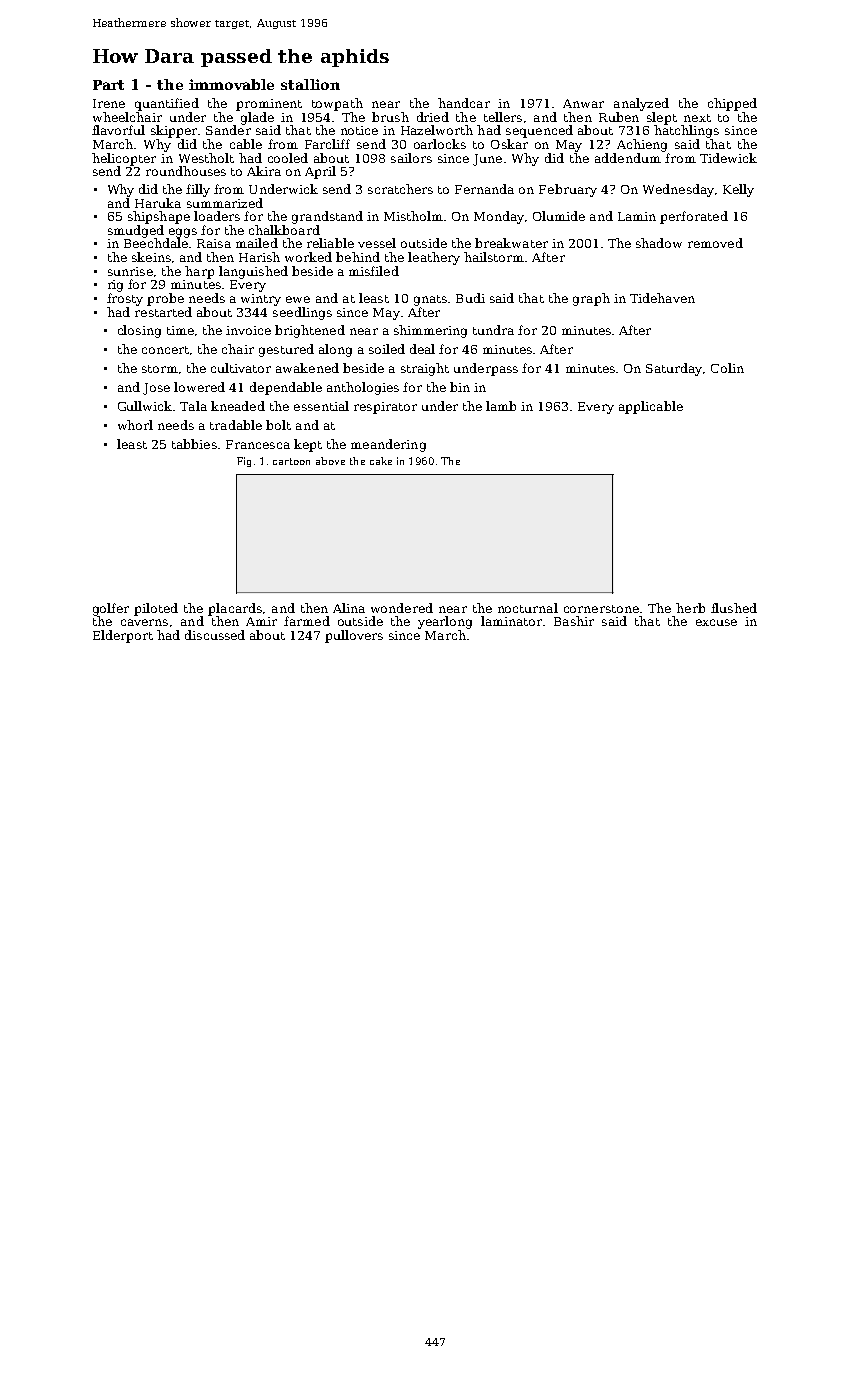 This screenshot has height=1400, width=849. Describe the element at coordinates (501, 406) in the screenshot. I see `lamb` at that location.
